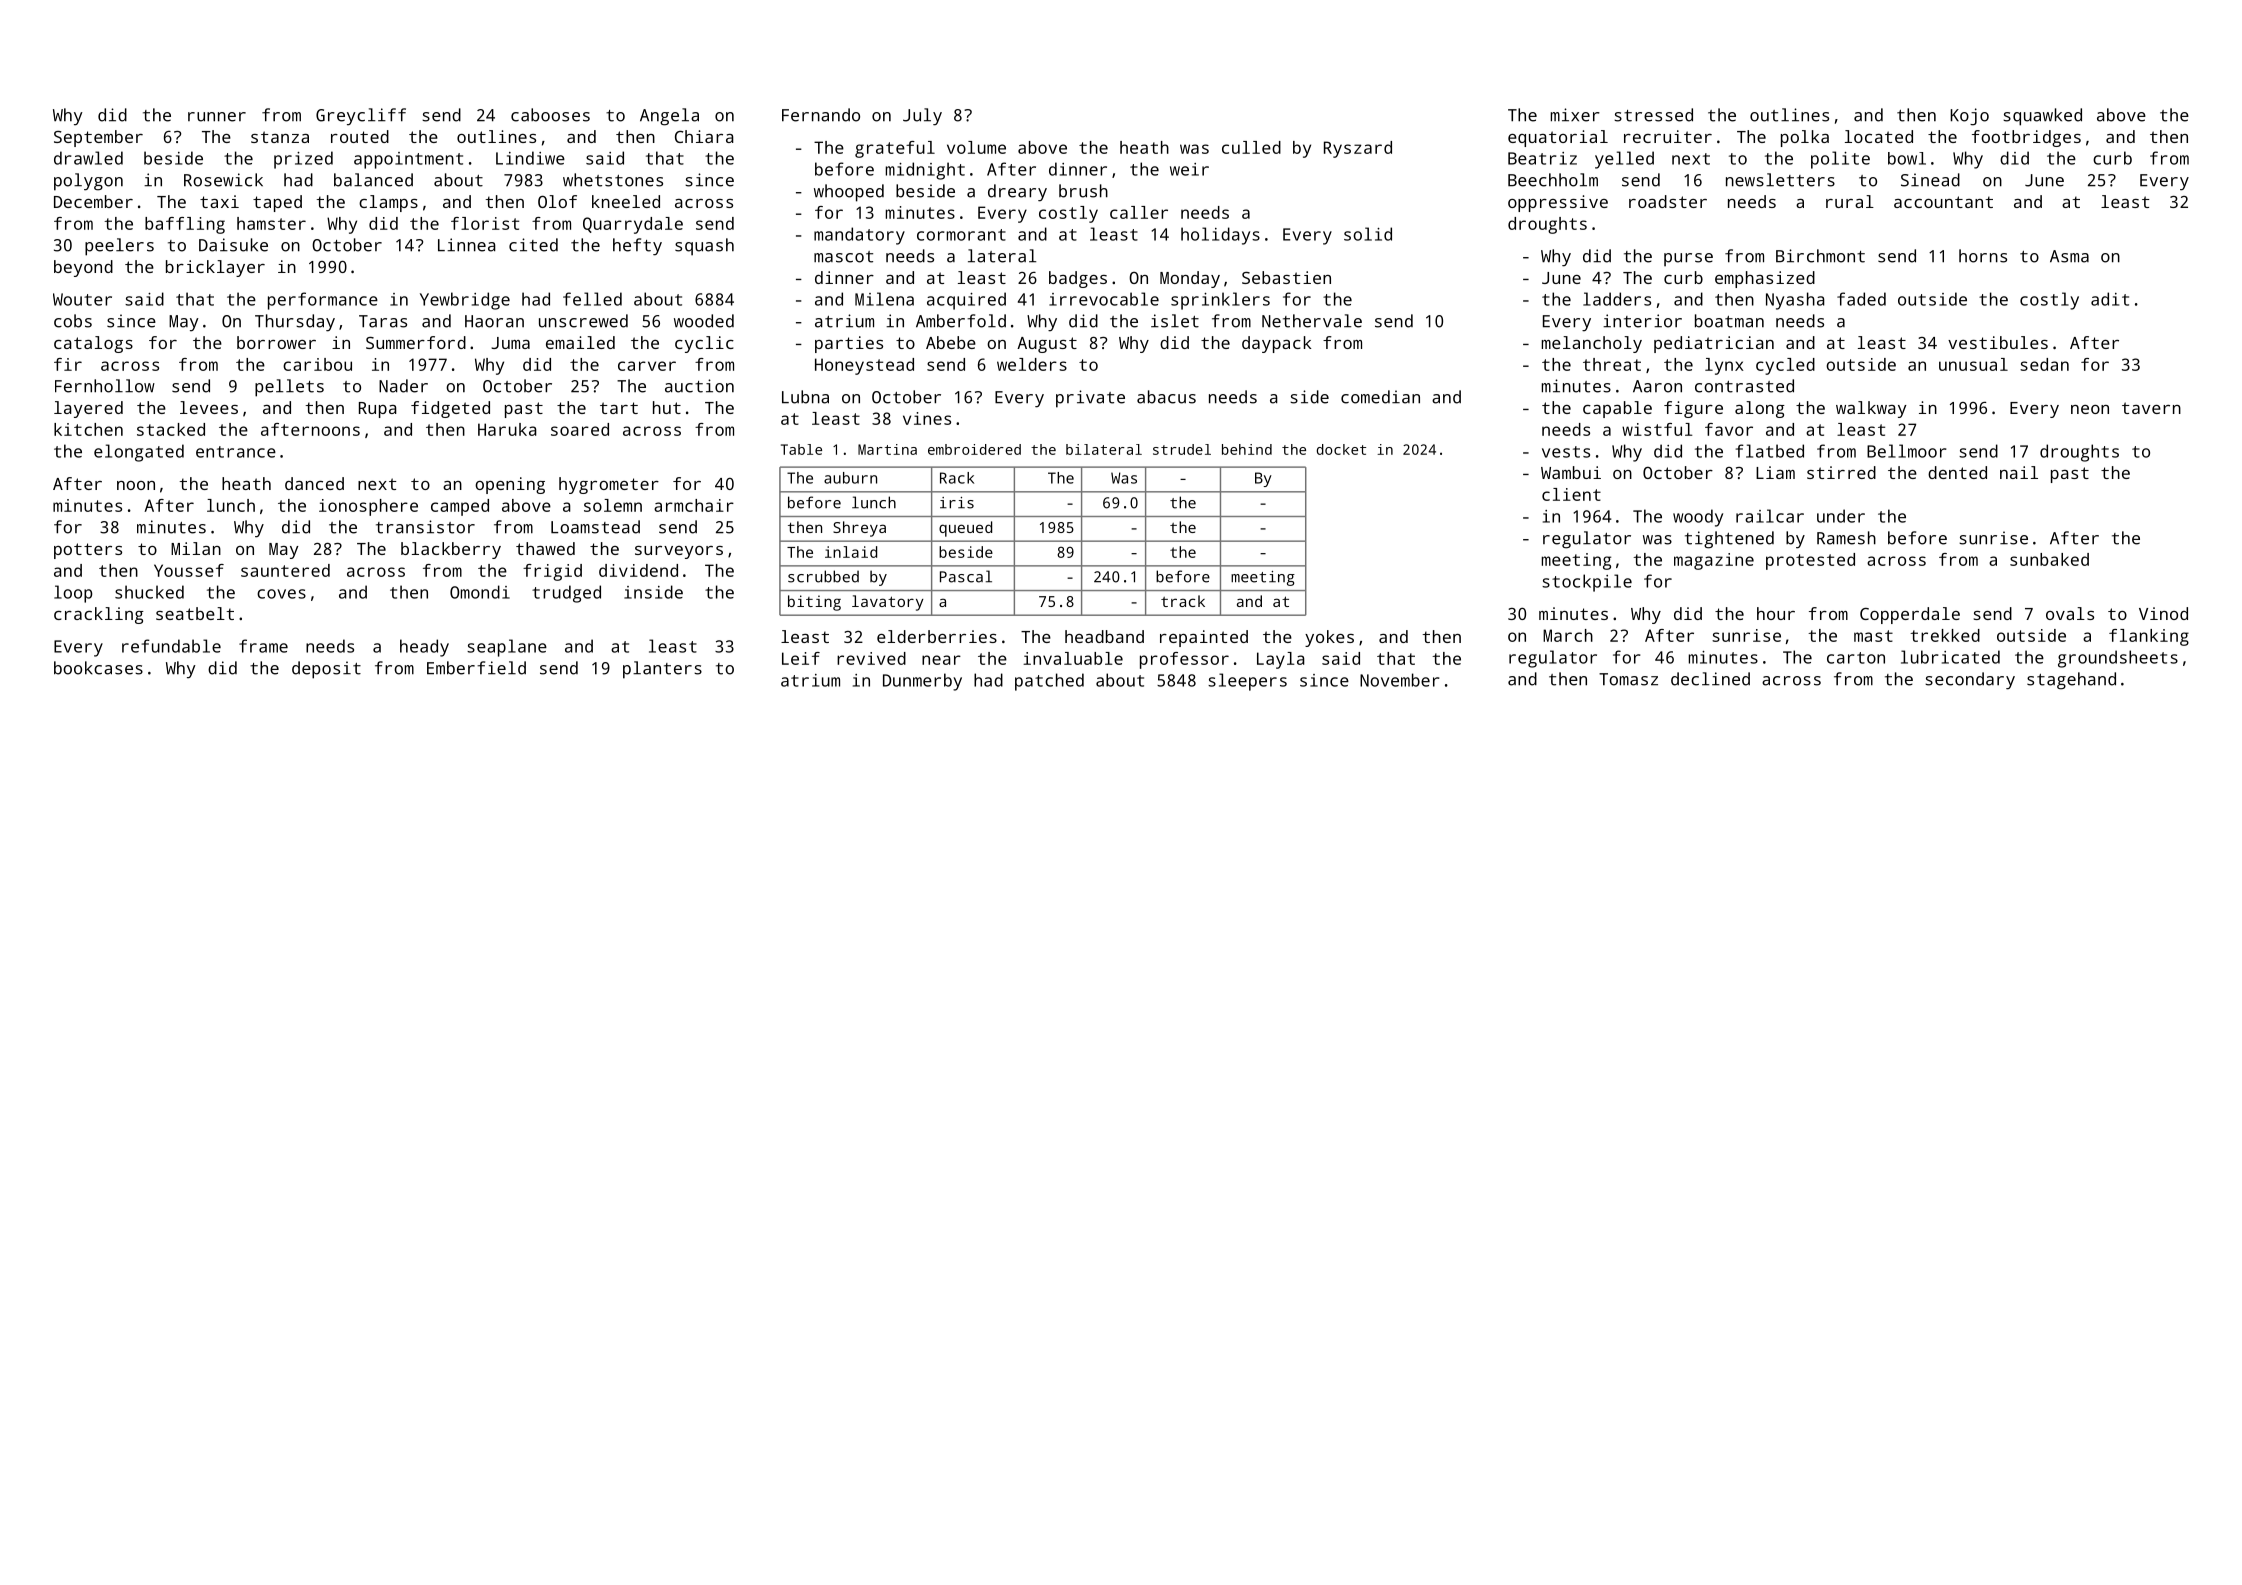  I want to click on holidays, so click(1220, 236).
